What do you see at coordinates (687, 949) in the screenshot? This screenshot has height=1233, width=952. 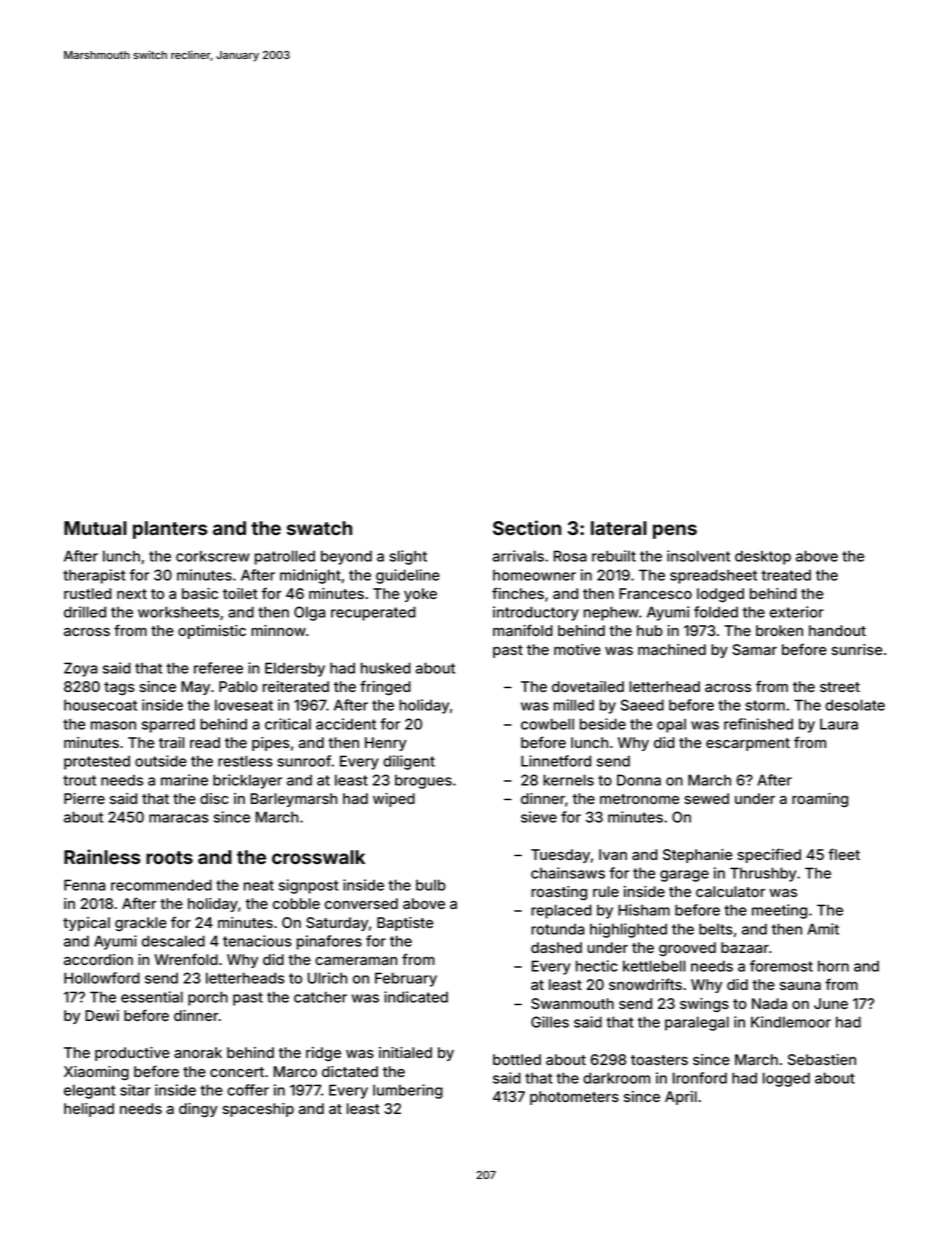 I see `grooved` at bounding box center [687, 949].
